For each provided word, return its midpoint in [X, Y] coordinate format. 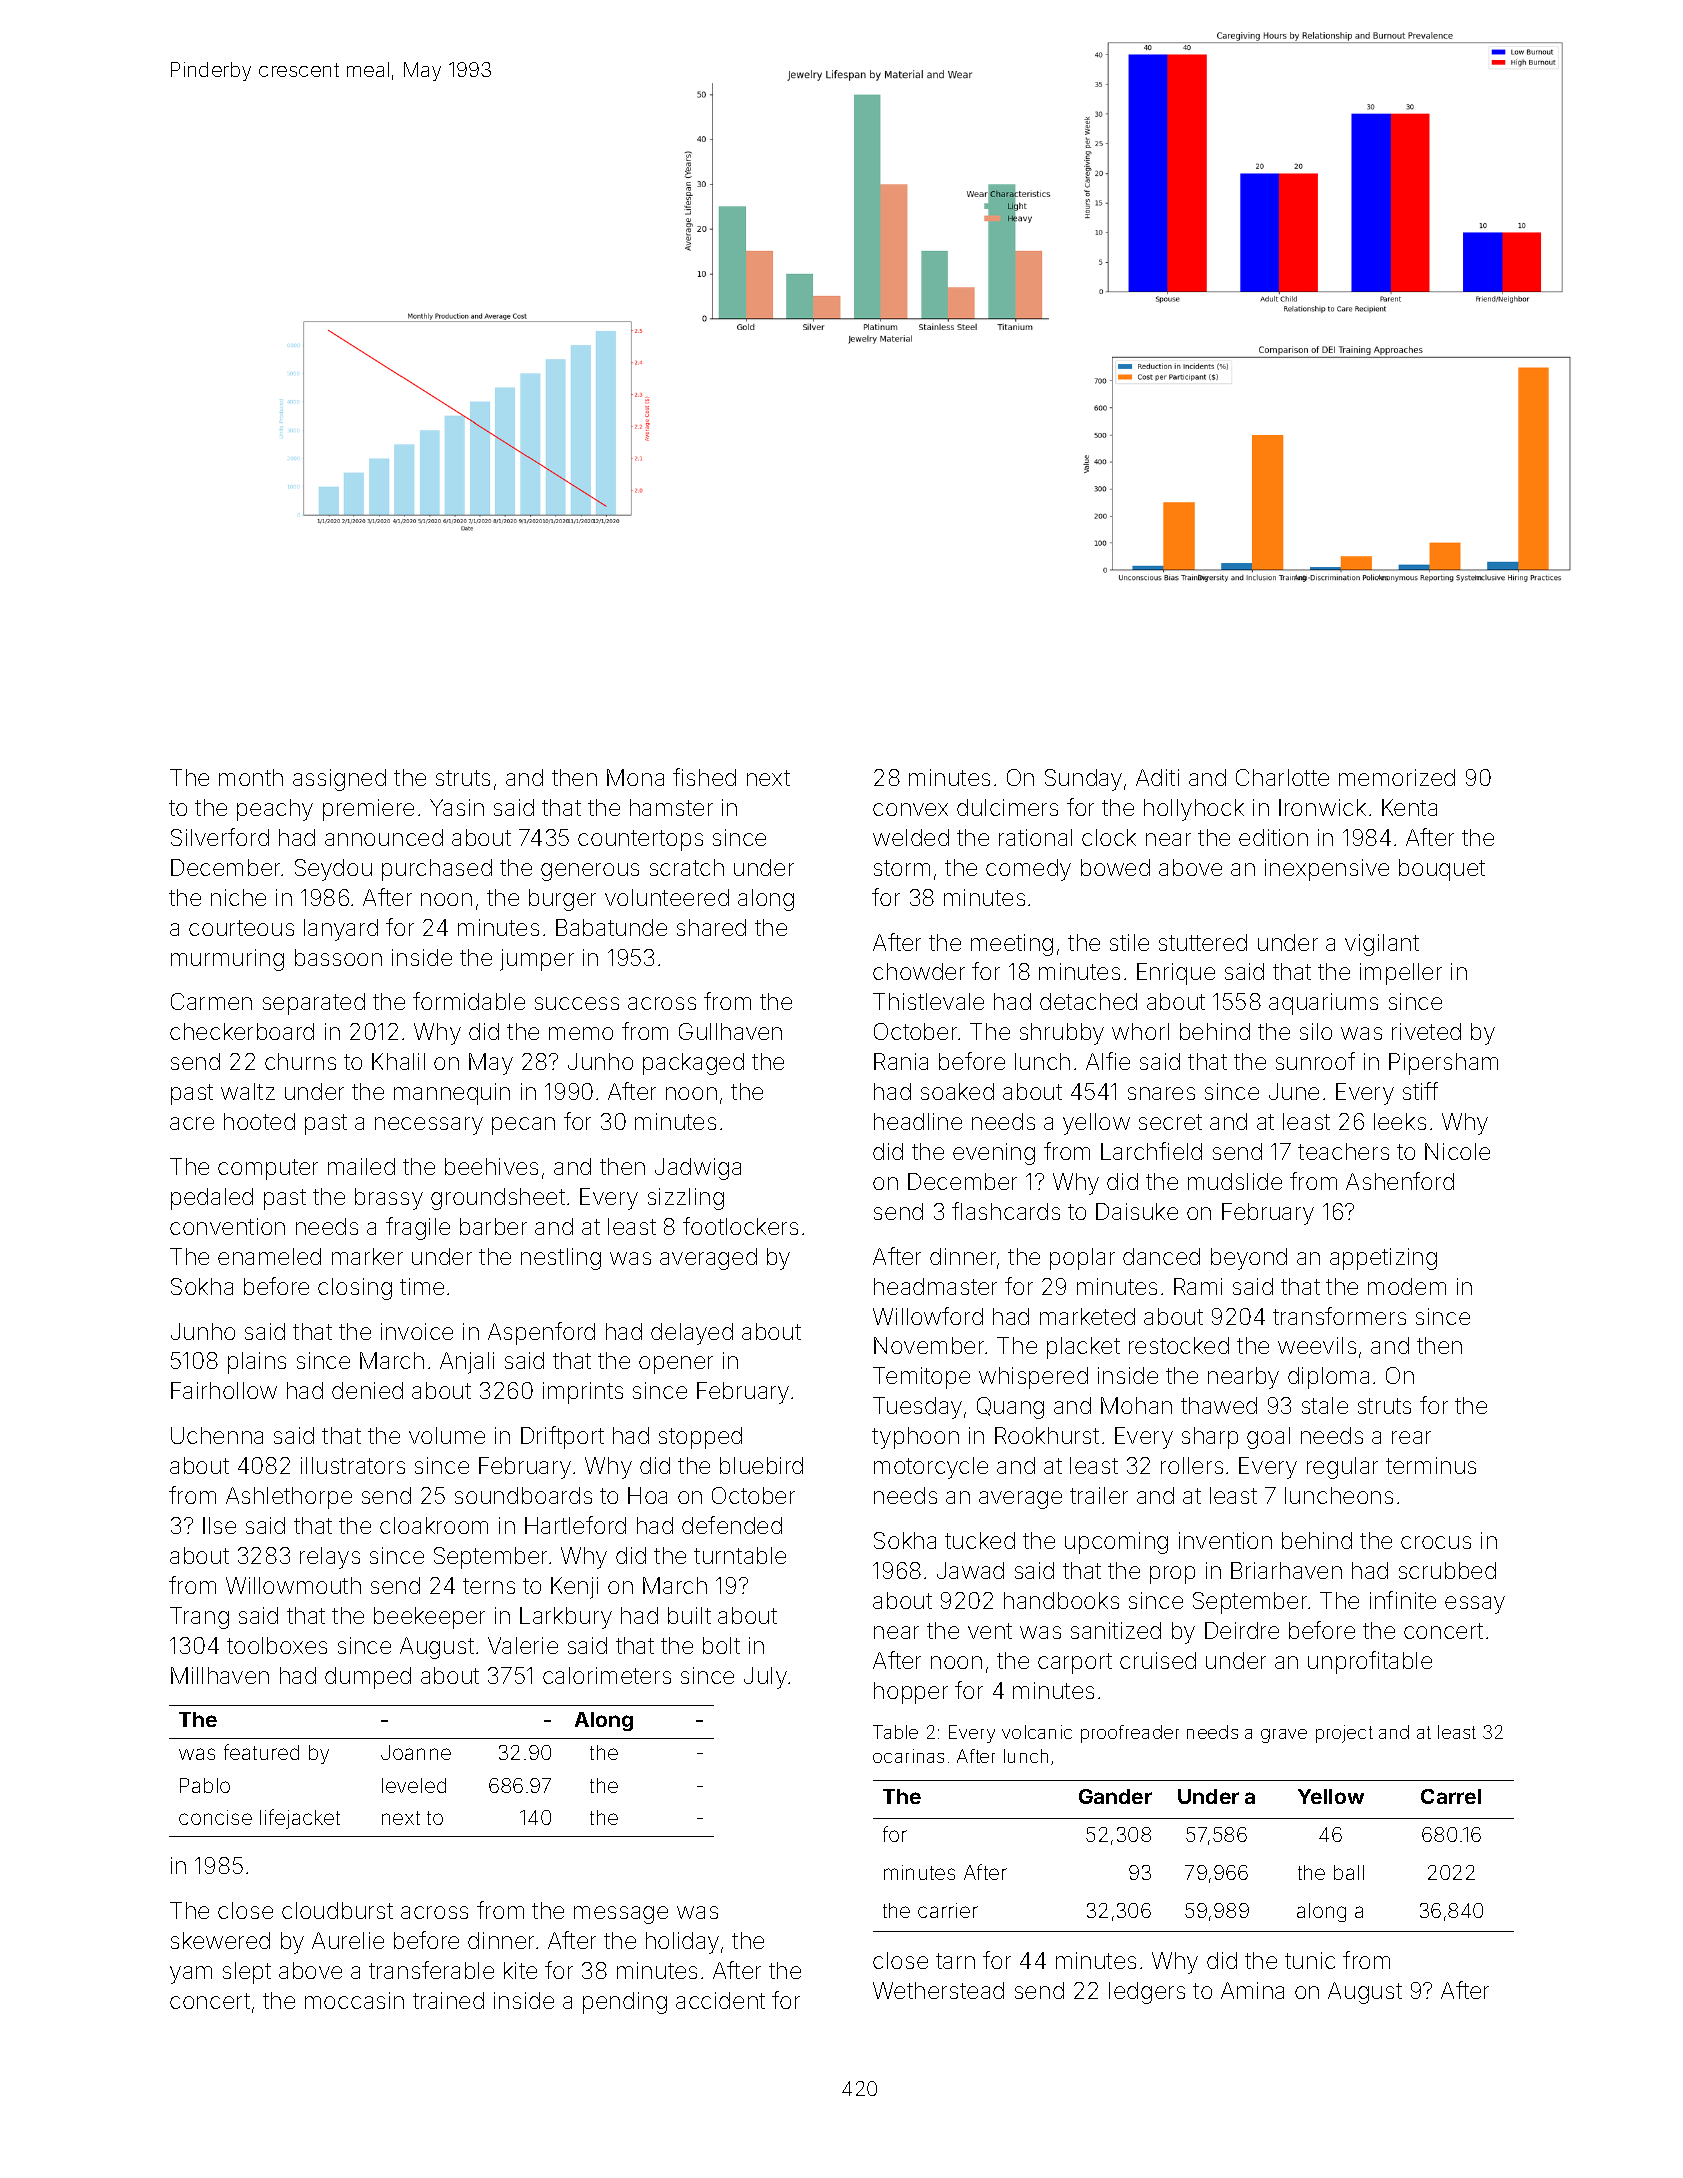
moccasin [354, 2000]
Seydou [333, 870]
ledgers [1147, 1993]
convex [910, 809]
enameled [269, 1256]
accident [720, 2000]
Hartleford [575, 1525]
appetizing [1383, 1259]
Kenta [1409, 807]
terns [489, 1586]
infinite [1403, 1600]
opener [676, 1365]
